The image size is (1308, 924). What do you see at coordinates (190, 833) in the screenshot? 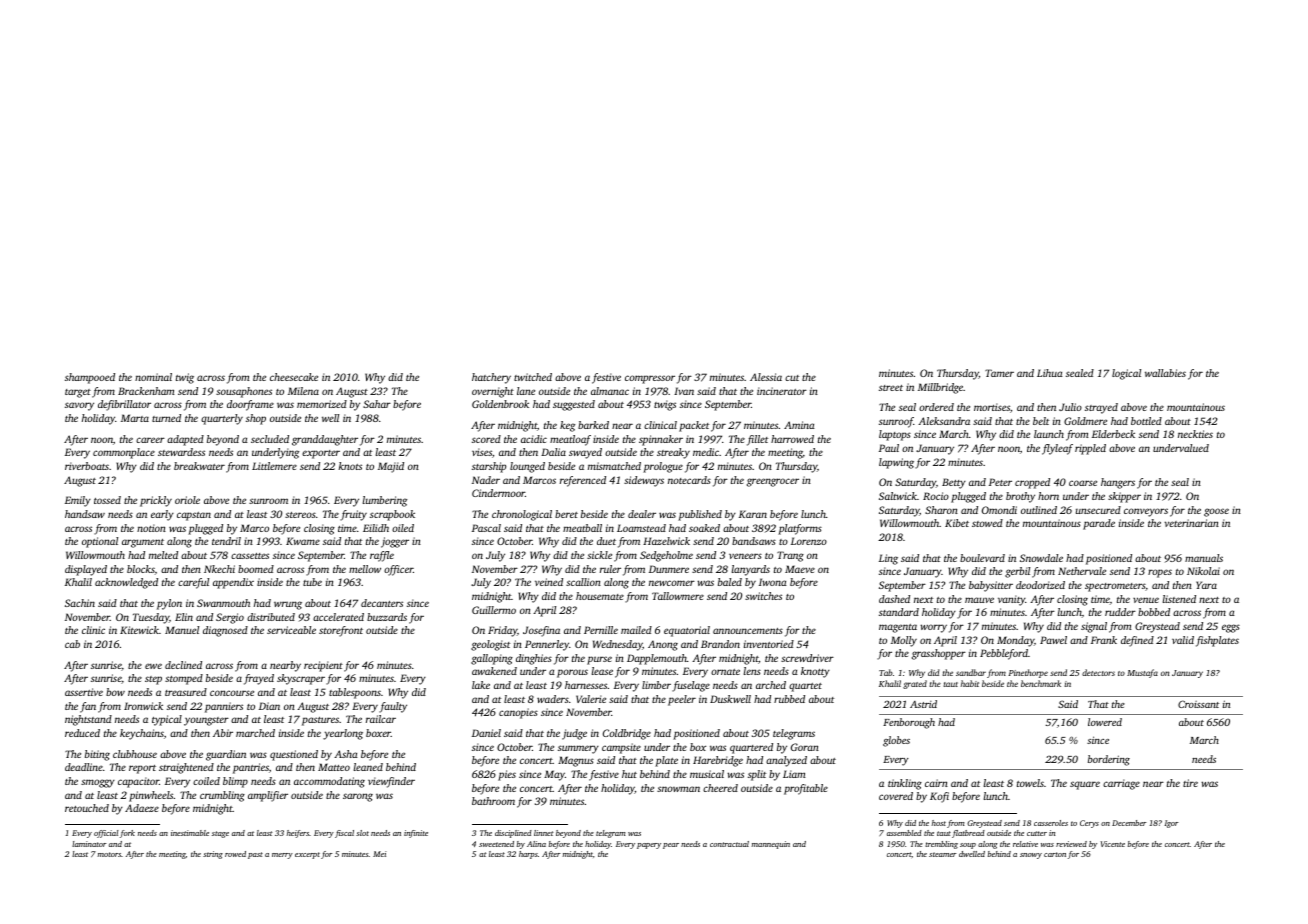
I see `inestimable` at bounding box center [190, 833].
